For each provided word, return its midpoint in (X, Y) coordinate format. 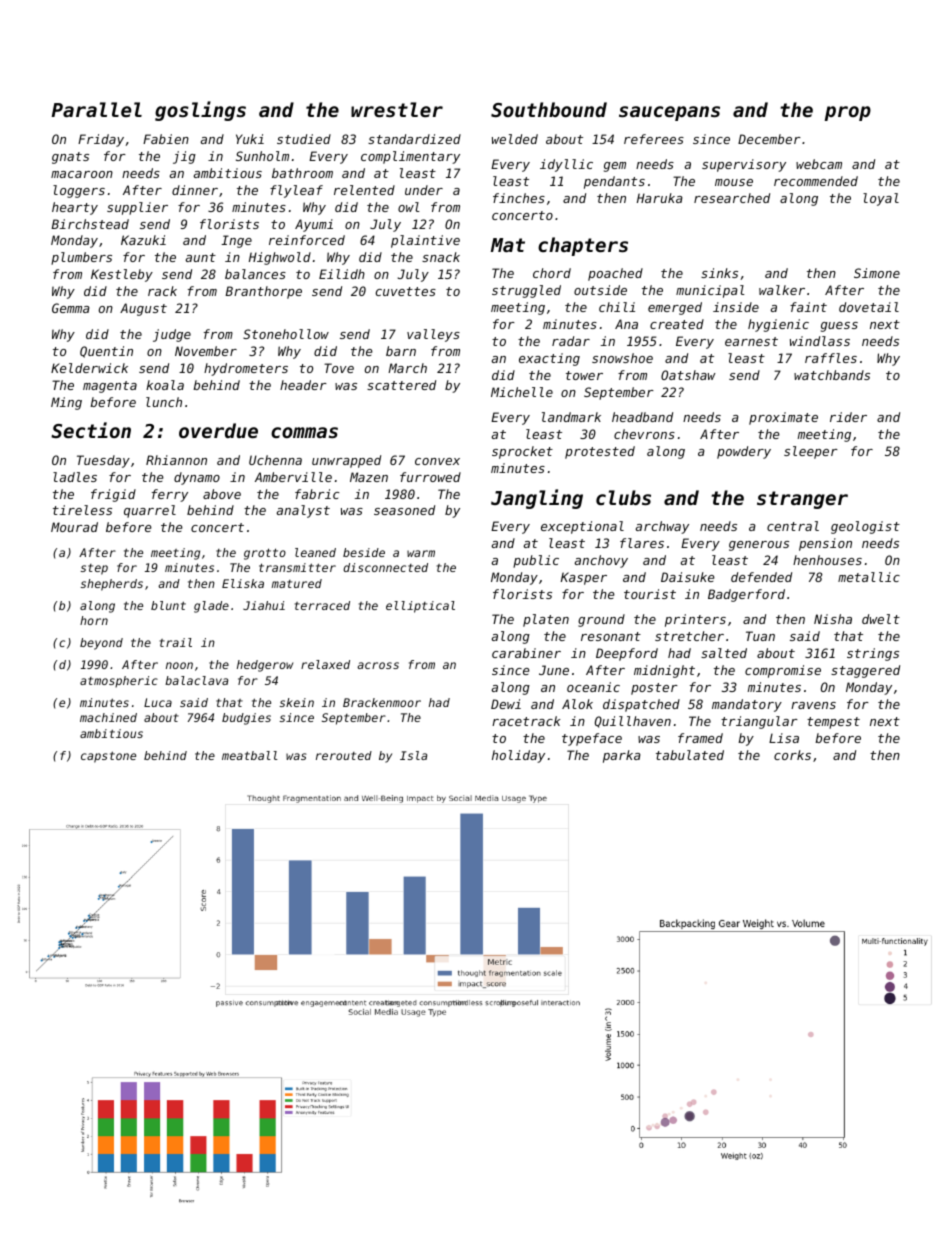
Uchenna (275, 460)
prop (848, 113)
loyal (881, 199)
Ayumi (314, 225)
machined (108, 717)
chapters (583, 246)
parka (622, 756)
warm (421, 553)
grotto (265, 554)
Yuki (250, 139)
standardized (414, 139)
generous (759, 546)
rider (848, 417)
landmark (571, 417)
